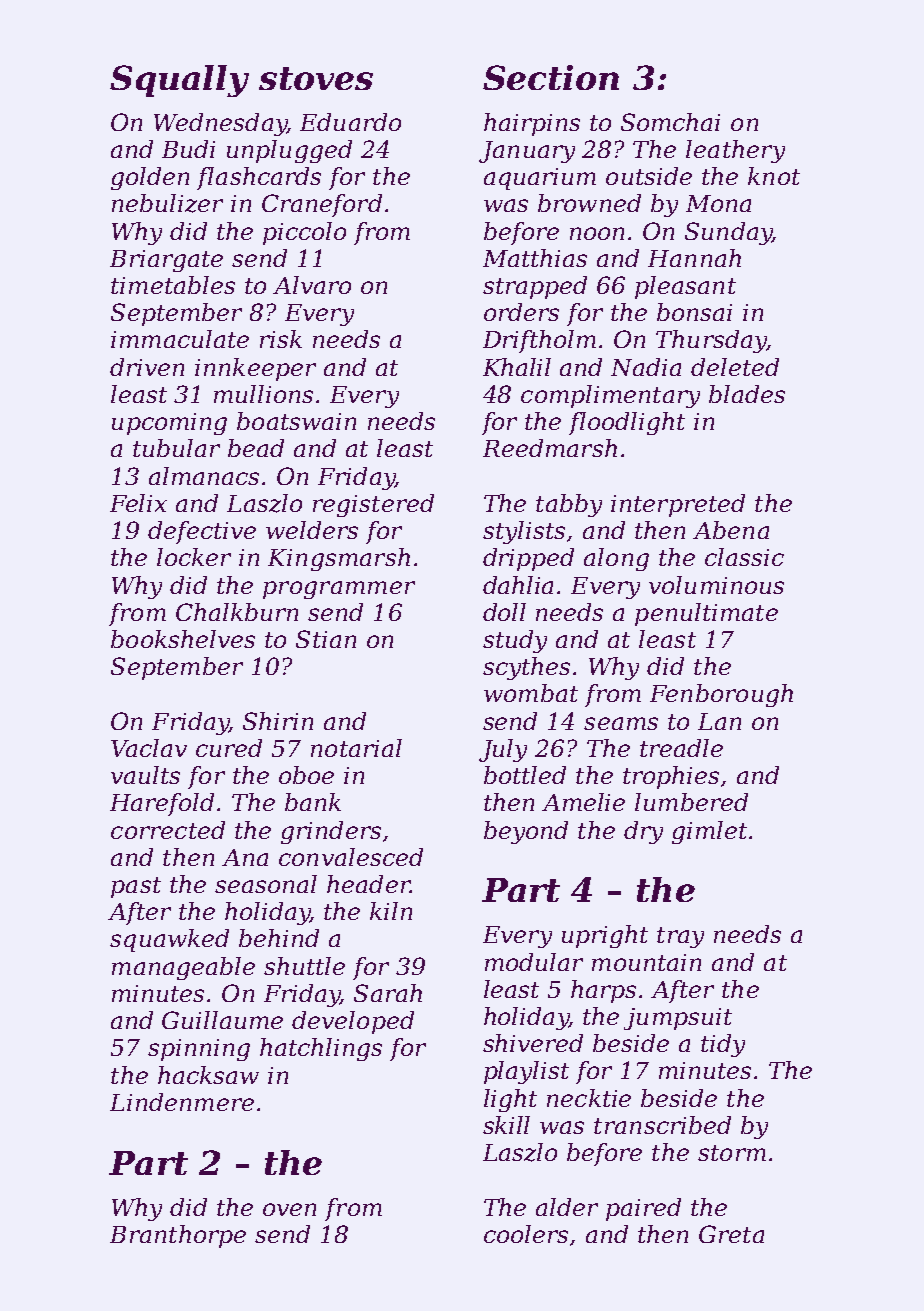  What do you see at coordinates (589, 1098) in the page?
I see `necktie` at bounding box center [589, 1098].
